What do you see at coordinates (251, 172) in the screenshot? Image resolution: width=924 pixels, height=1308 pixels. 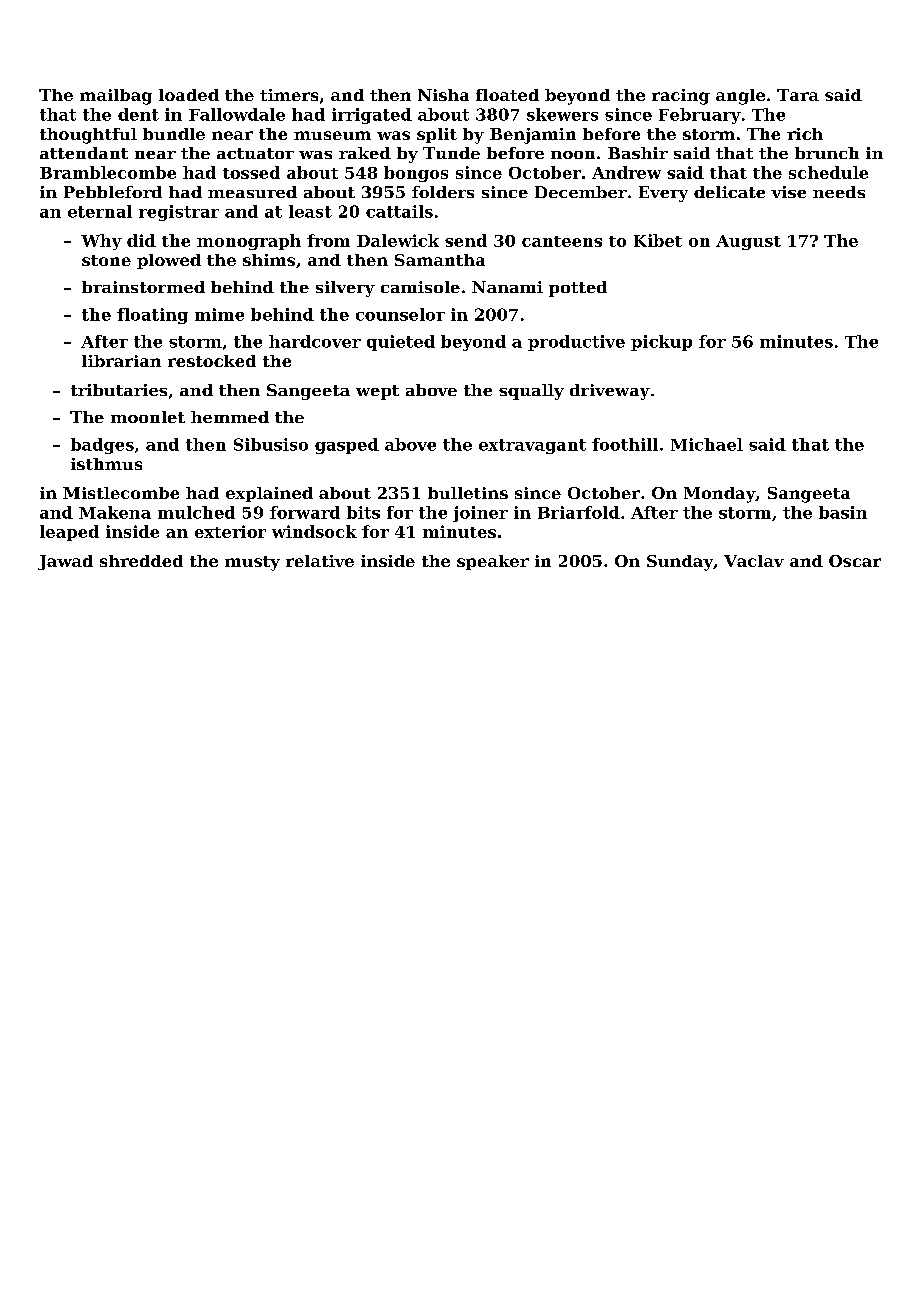 I see `tossed` at bounding box center [251, 172].
